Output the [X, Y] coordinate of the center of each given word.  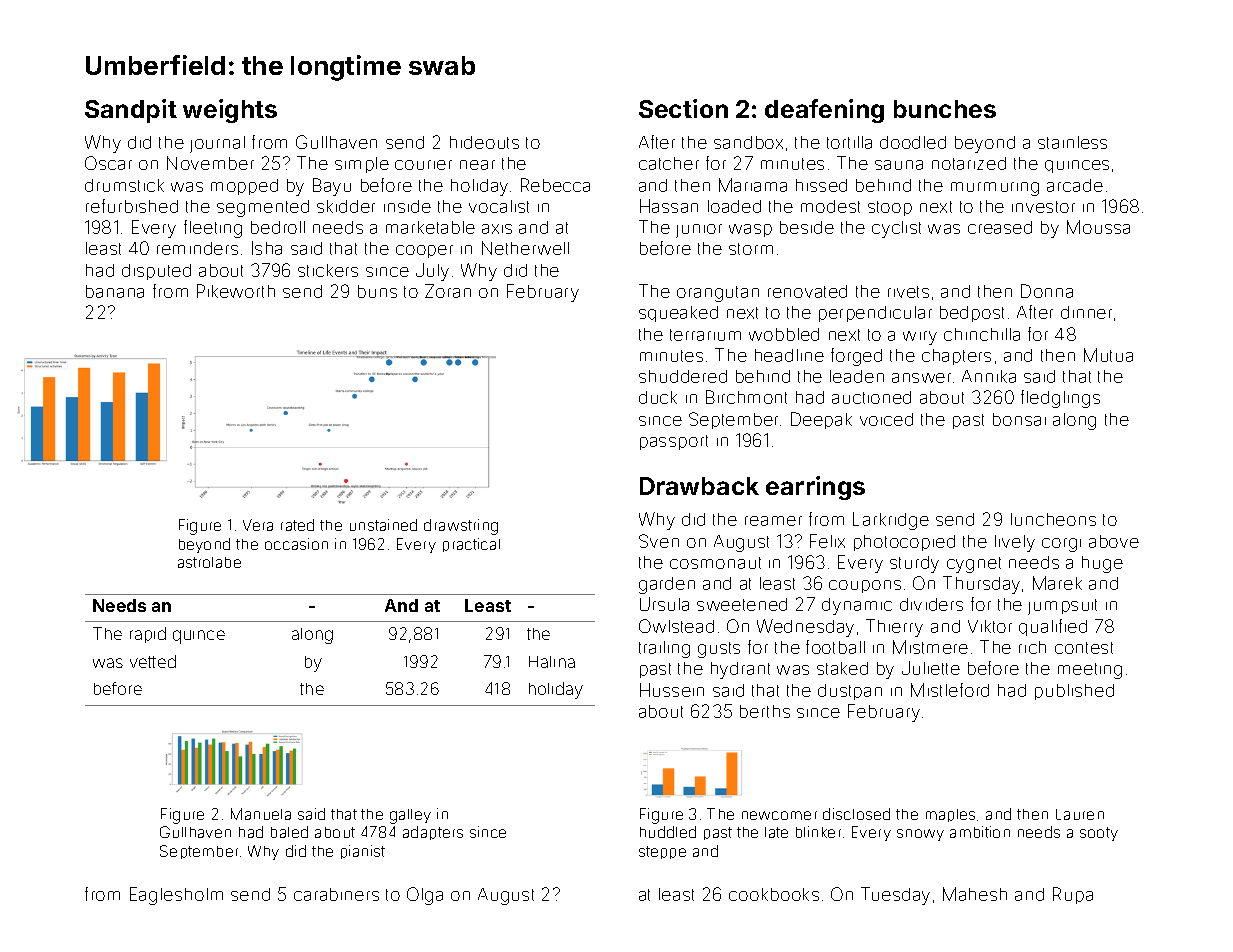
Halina [552, 662]
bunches [945, 109]
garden [667, 585]
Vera [258, 525]
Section [683, 108]
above [1114, 541]
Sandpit [131, 111]
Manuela [261, 814]
